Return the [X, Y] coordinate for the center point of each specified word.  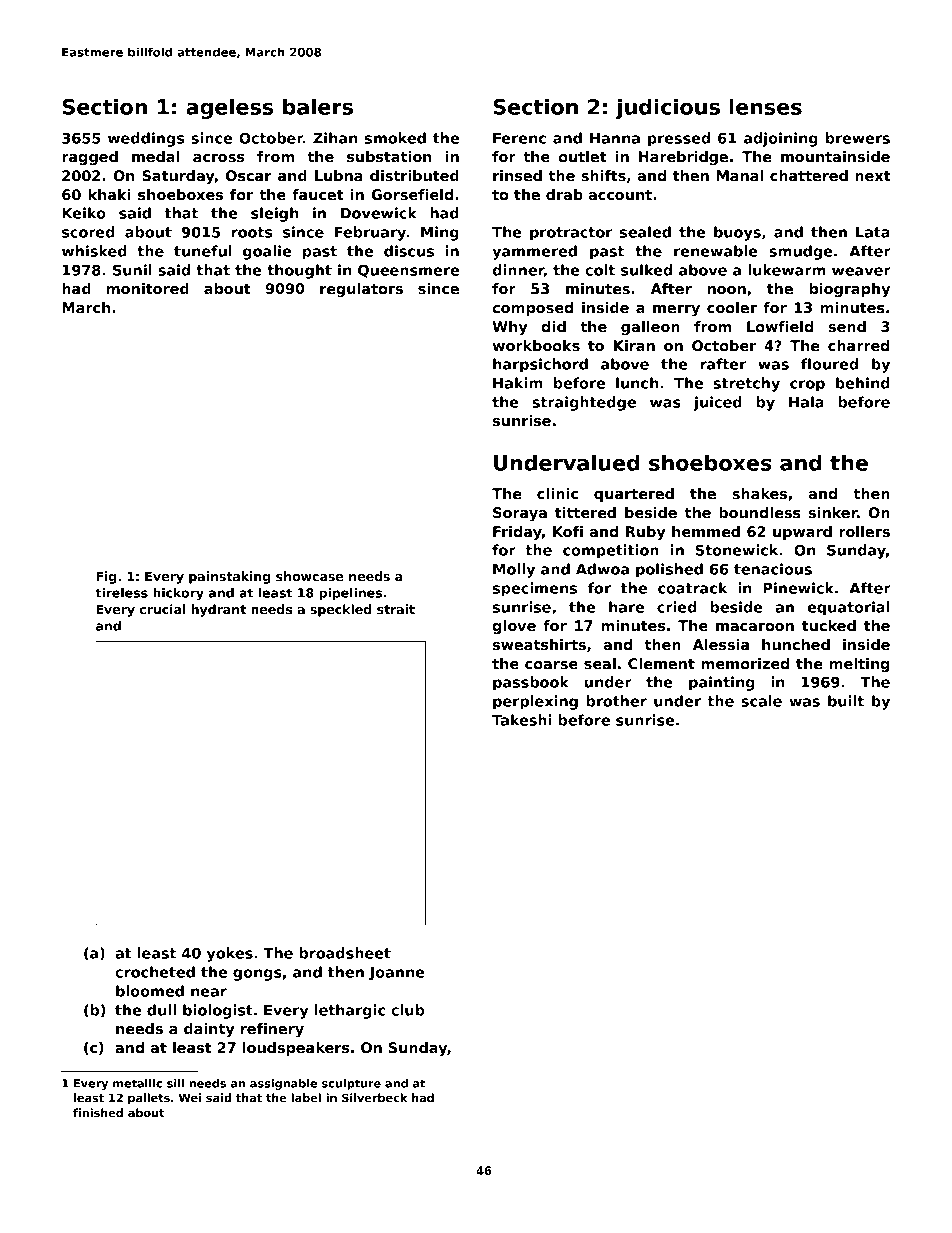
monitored [148, 288]
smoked [395, 138]
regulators [361, 290]
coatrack [692, 588]
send [847, 326]
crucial [163, 609]
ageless [229, 108]
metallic [137, 1083]
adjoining [781, 139]
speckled [341, 610]
